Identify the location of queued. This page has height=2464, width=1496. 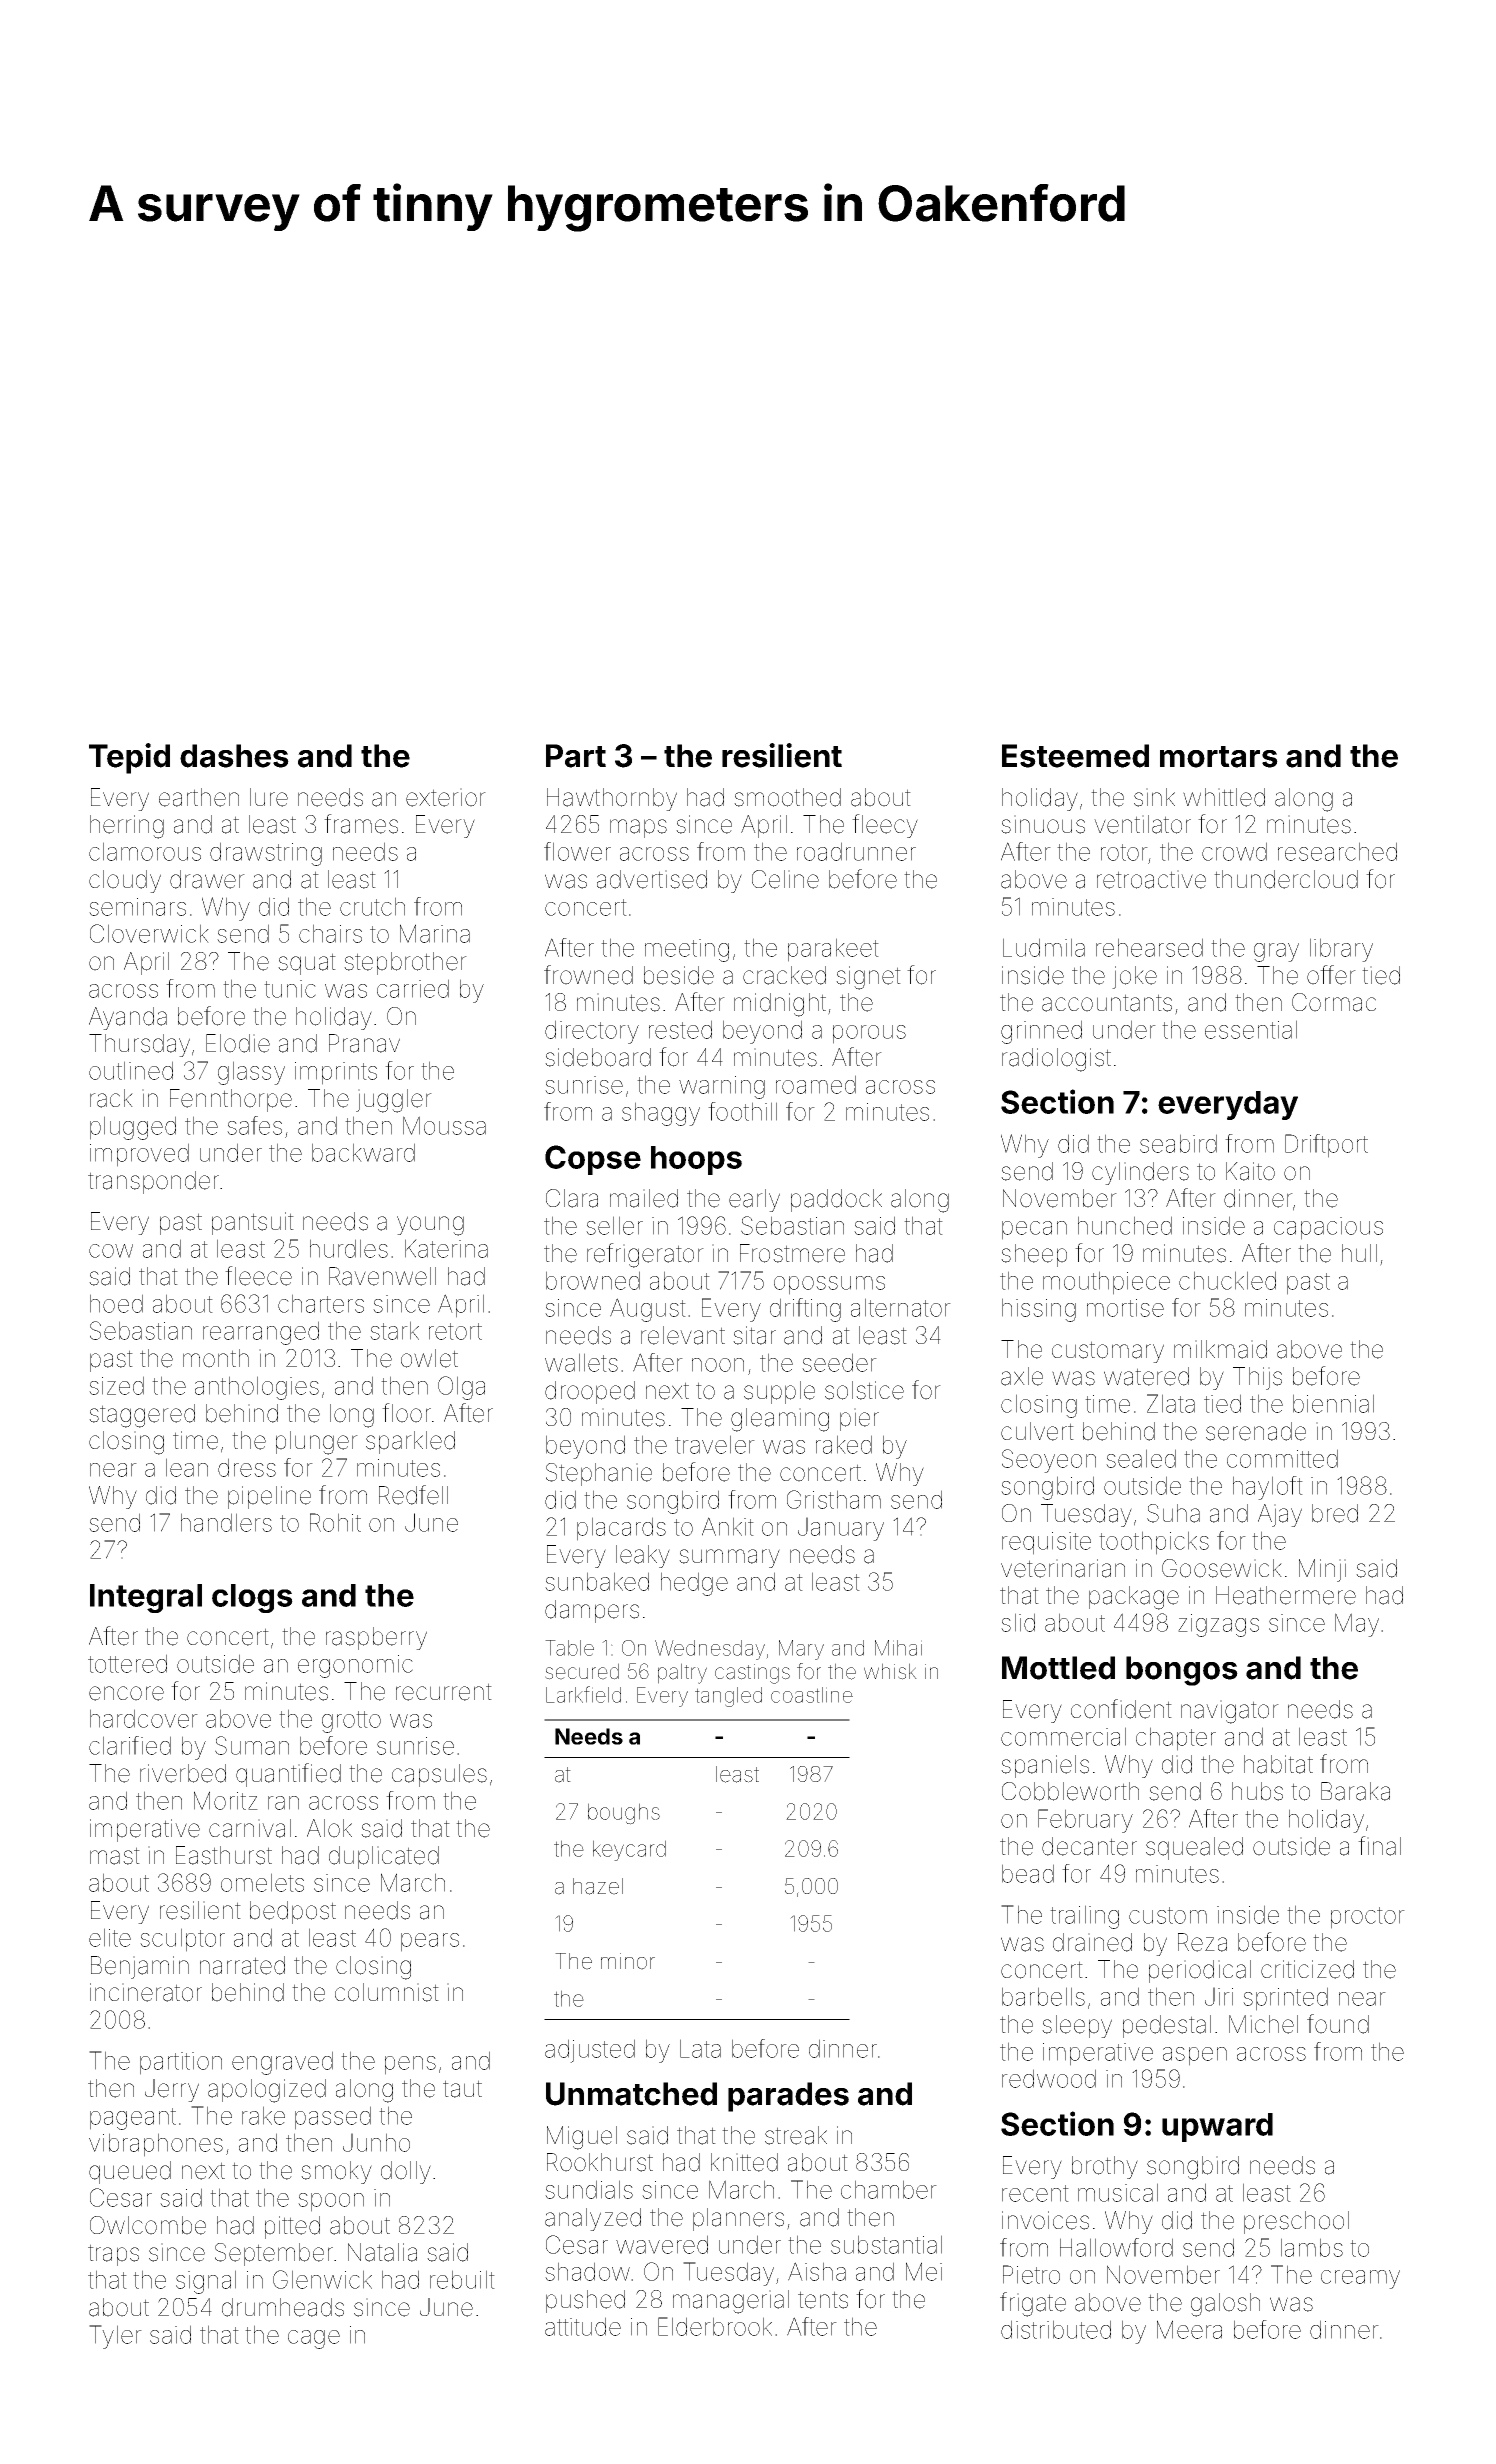
(130, 2172).
